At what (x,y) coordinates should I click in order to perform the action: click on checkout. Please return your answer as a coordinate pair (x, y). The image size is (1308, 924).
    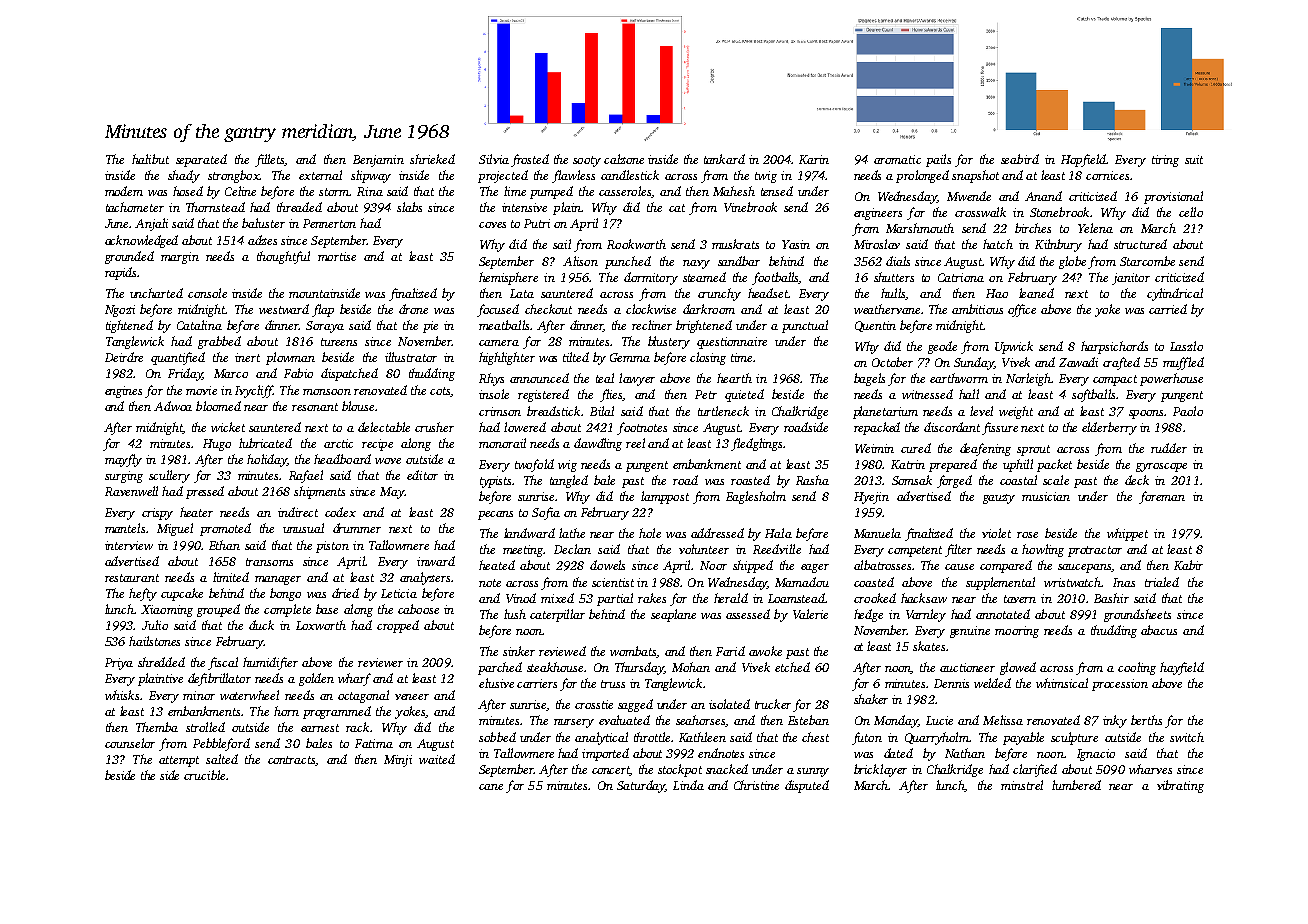
    Looking at the image, I should click on (548, 309).
